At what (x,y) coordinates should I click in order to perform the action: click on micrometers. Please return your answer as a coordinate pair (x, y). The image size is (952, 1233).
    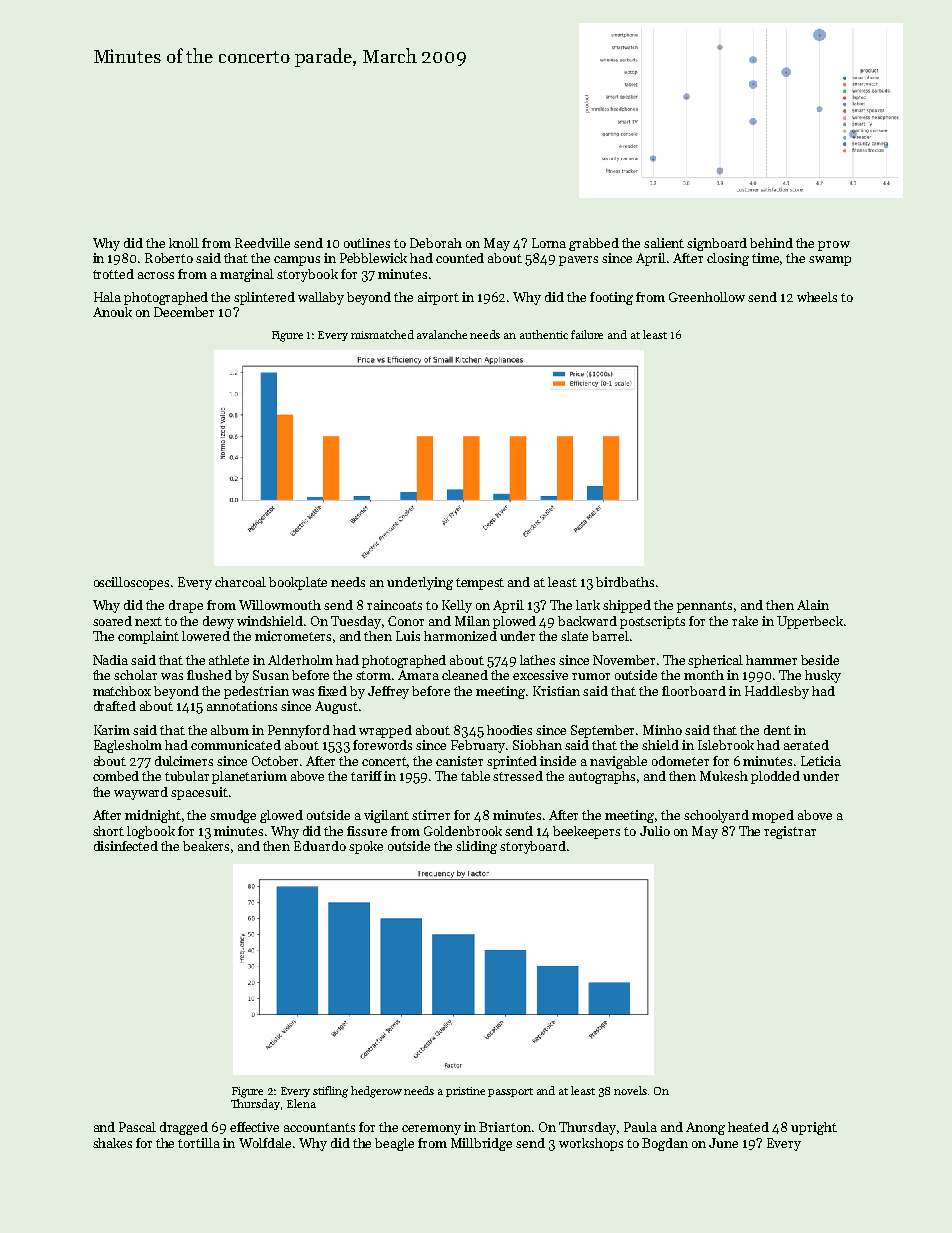
    Looking at the image, I should click on (293, 636).
